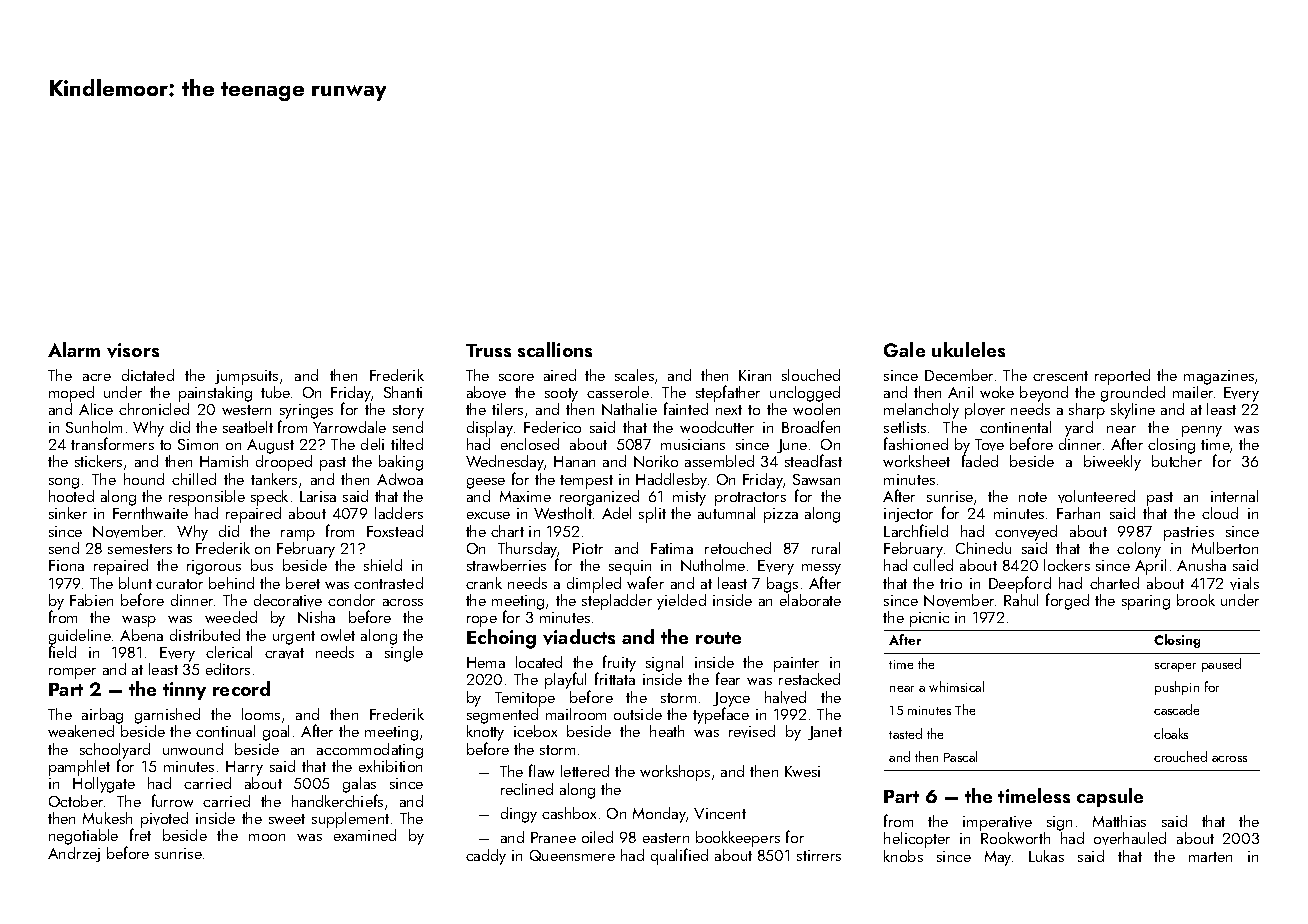  What do you see at coordinates (819, 855) in the screenshot?
I see `stirrers` at bounding box center [819, 855].
